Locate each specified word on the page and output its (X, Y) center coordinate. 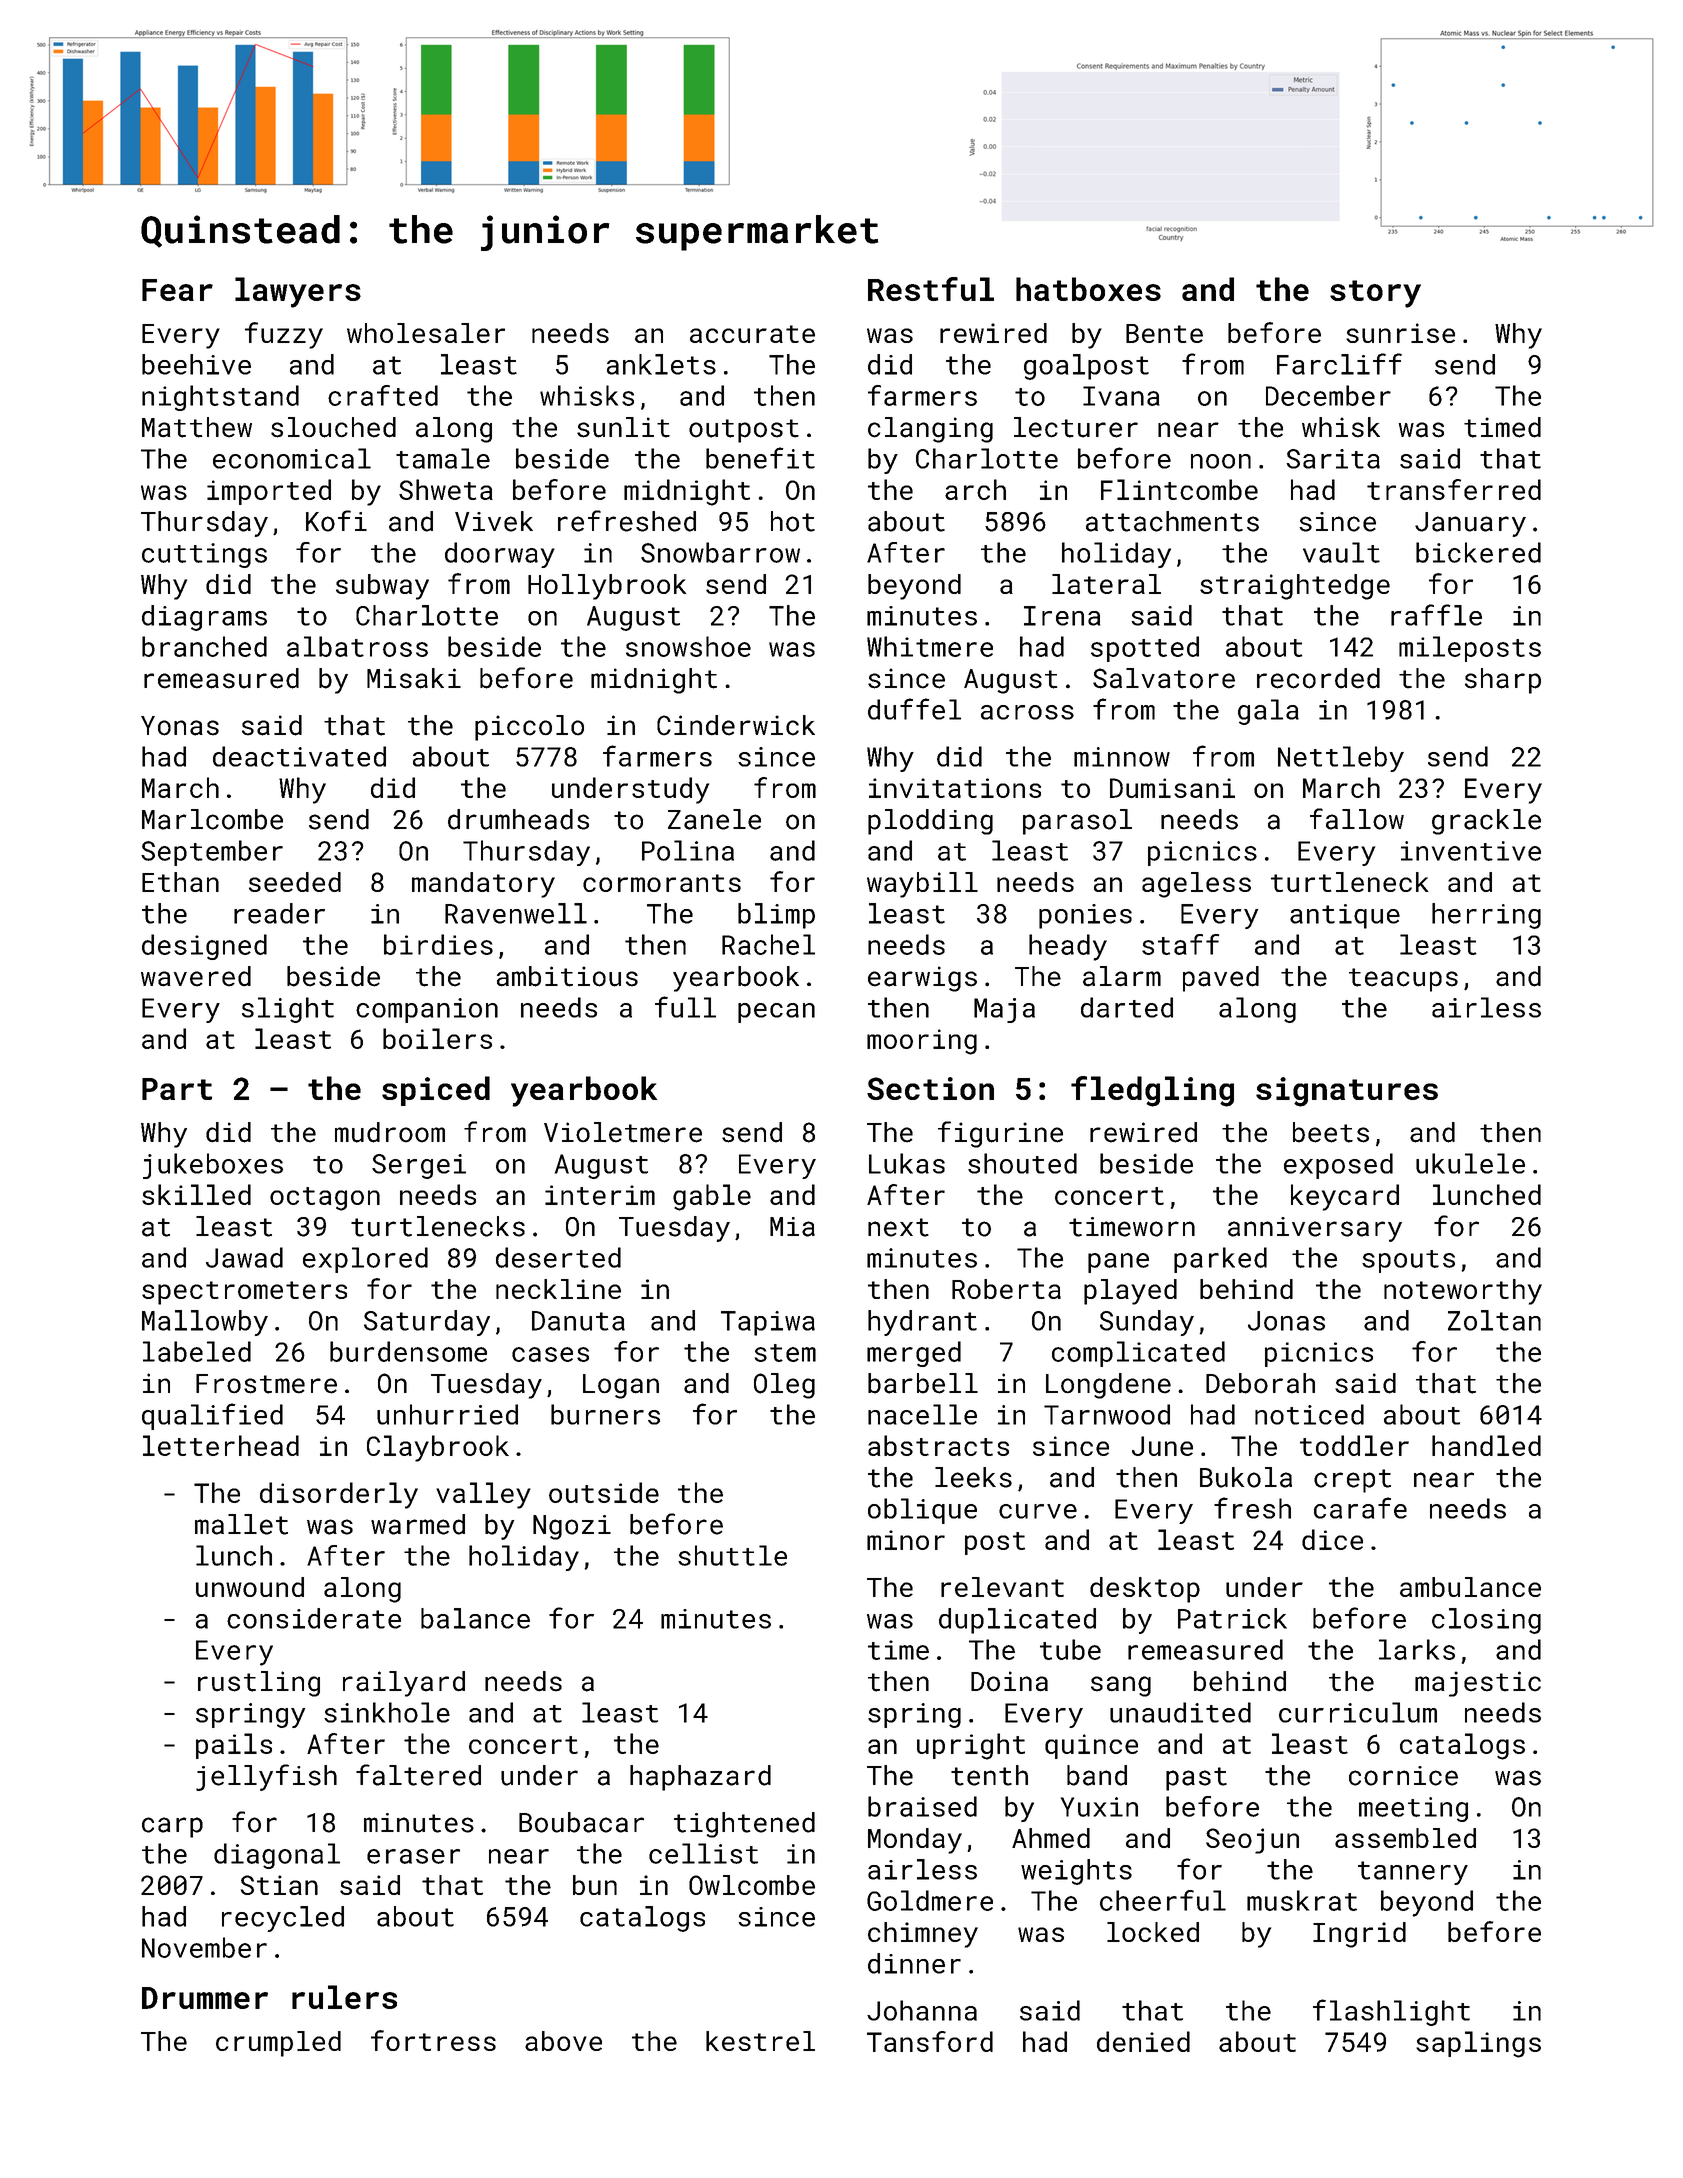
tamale (443, 458)
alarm (1122, 976)
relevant (1002, 1587)
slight (288, 1010)
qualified (212, 1416)
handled (1486, 1445)
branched (204, 646)
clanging (930, 430)
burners (605, 1414)
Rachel (768, 944)
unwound (250, 1587)
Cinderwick (736, 725)
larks (1417, 1649)
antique (1345, 916)
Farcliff (1339, 364)
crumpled (278, 2044)
